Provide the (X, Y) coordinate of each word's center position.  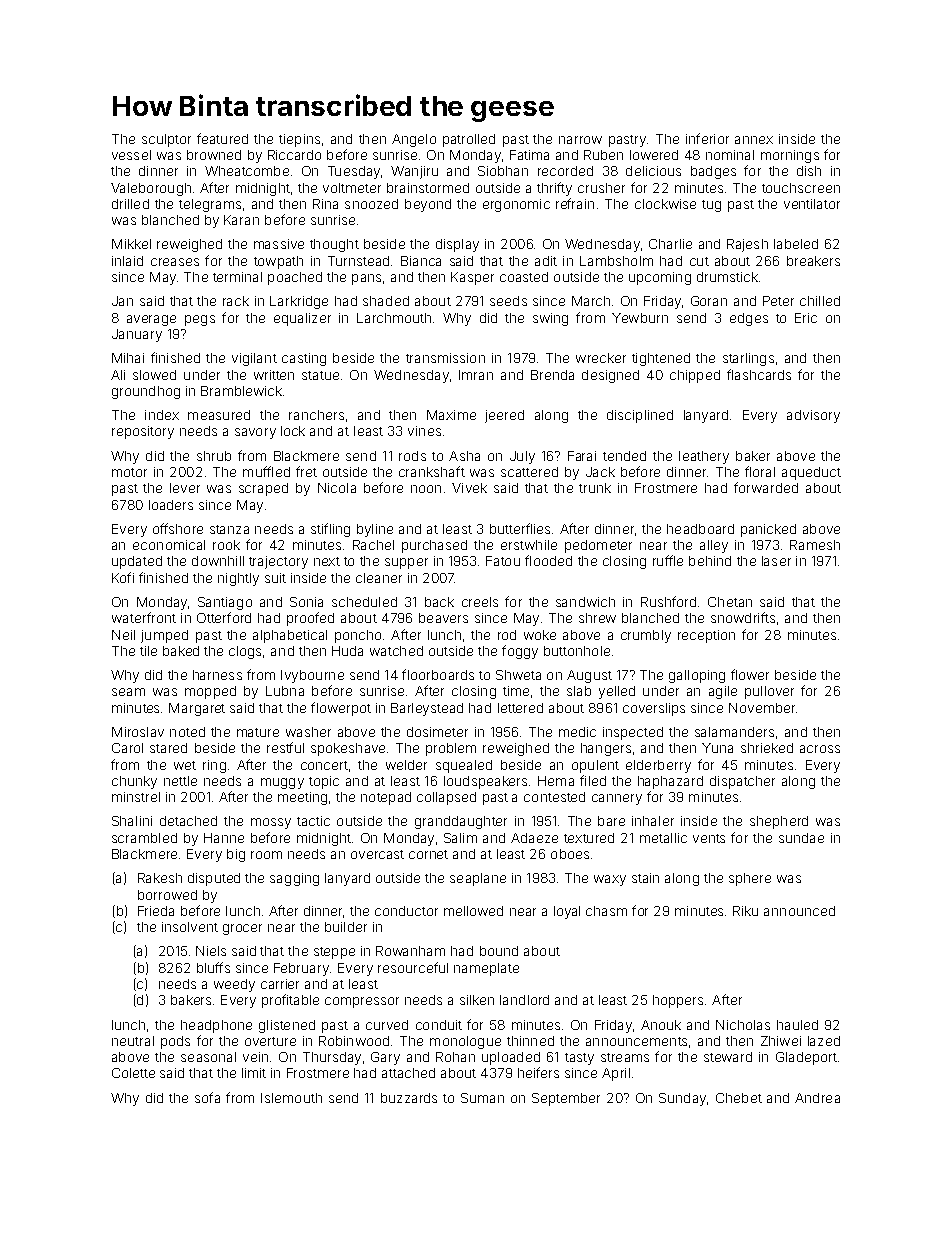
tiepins (299, 140)
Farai (582, 456)
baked (181, 651)
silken (477, 1000)
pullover (769, 692)
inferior (707, 138)
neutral (133, 1041)
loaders (171, 505)
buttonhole (577, 651)
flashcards (759, 374)
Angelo (414, 140)
